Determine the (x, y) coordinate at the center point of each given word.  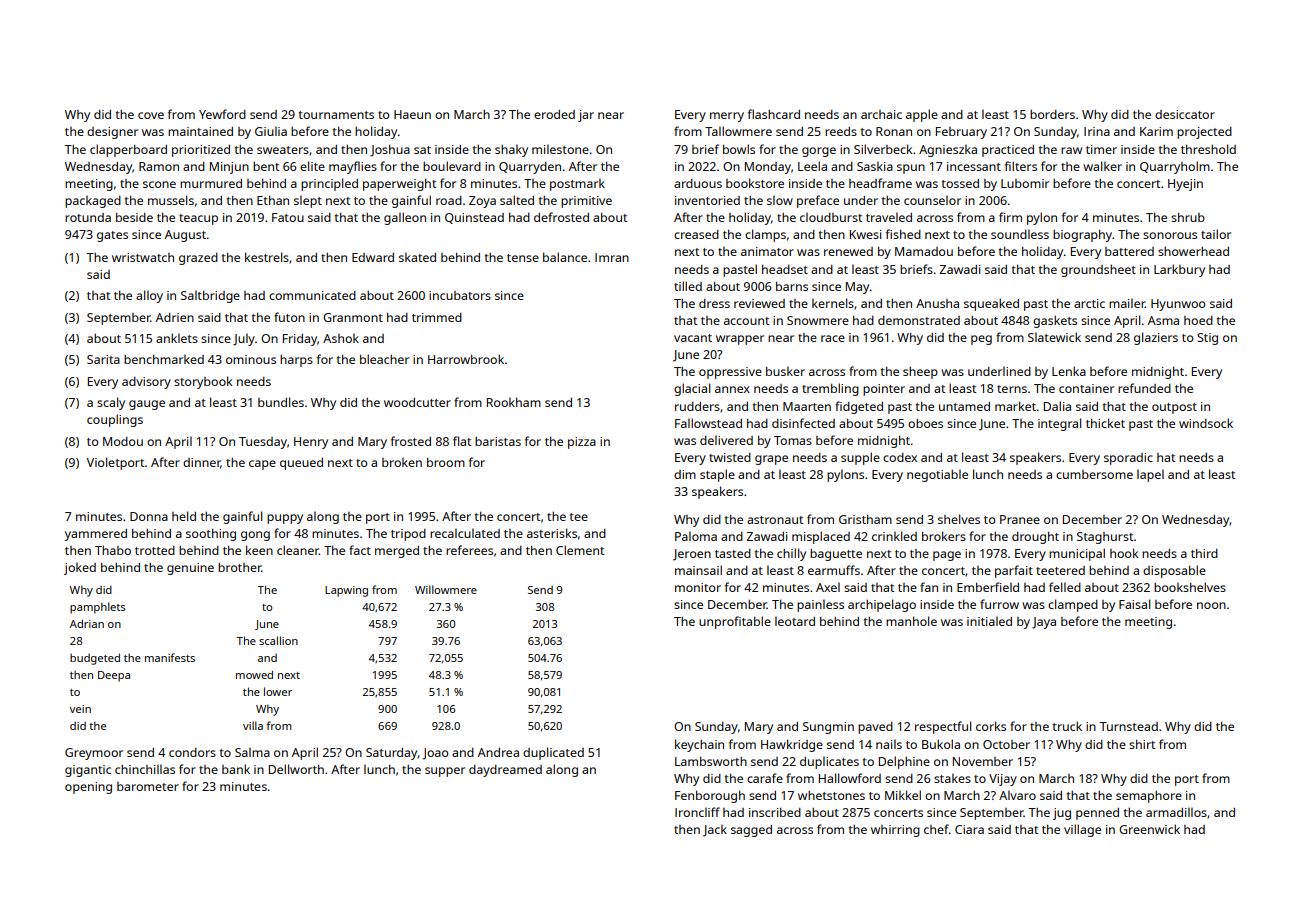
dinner (202, 463)
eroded (554, 114)
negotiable (937, 475)
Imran (612, 257)
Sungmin (828, 728)
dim (685, 474)
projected (1204, 133)
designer (112, 133)
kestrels (267, 257)
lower (278, 691)
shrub (1188, 217)
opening (88, 788)
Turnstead (1128, 726)
